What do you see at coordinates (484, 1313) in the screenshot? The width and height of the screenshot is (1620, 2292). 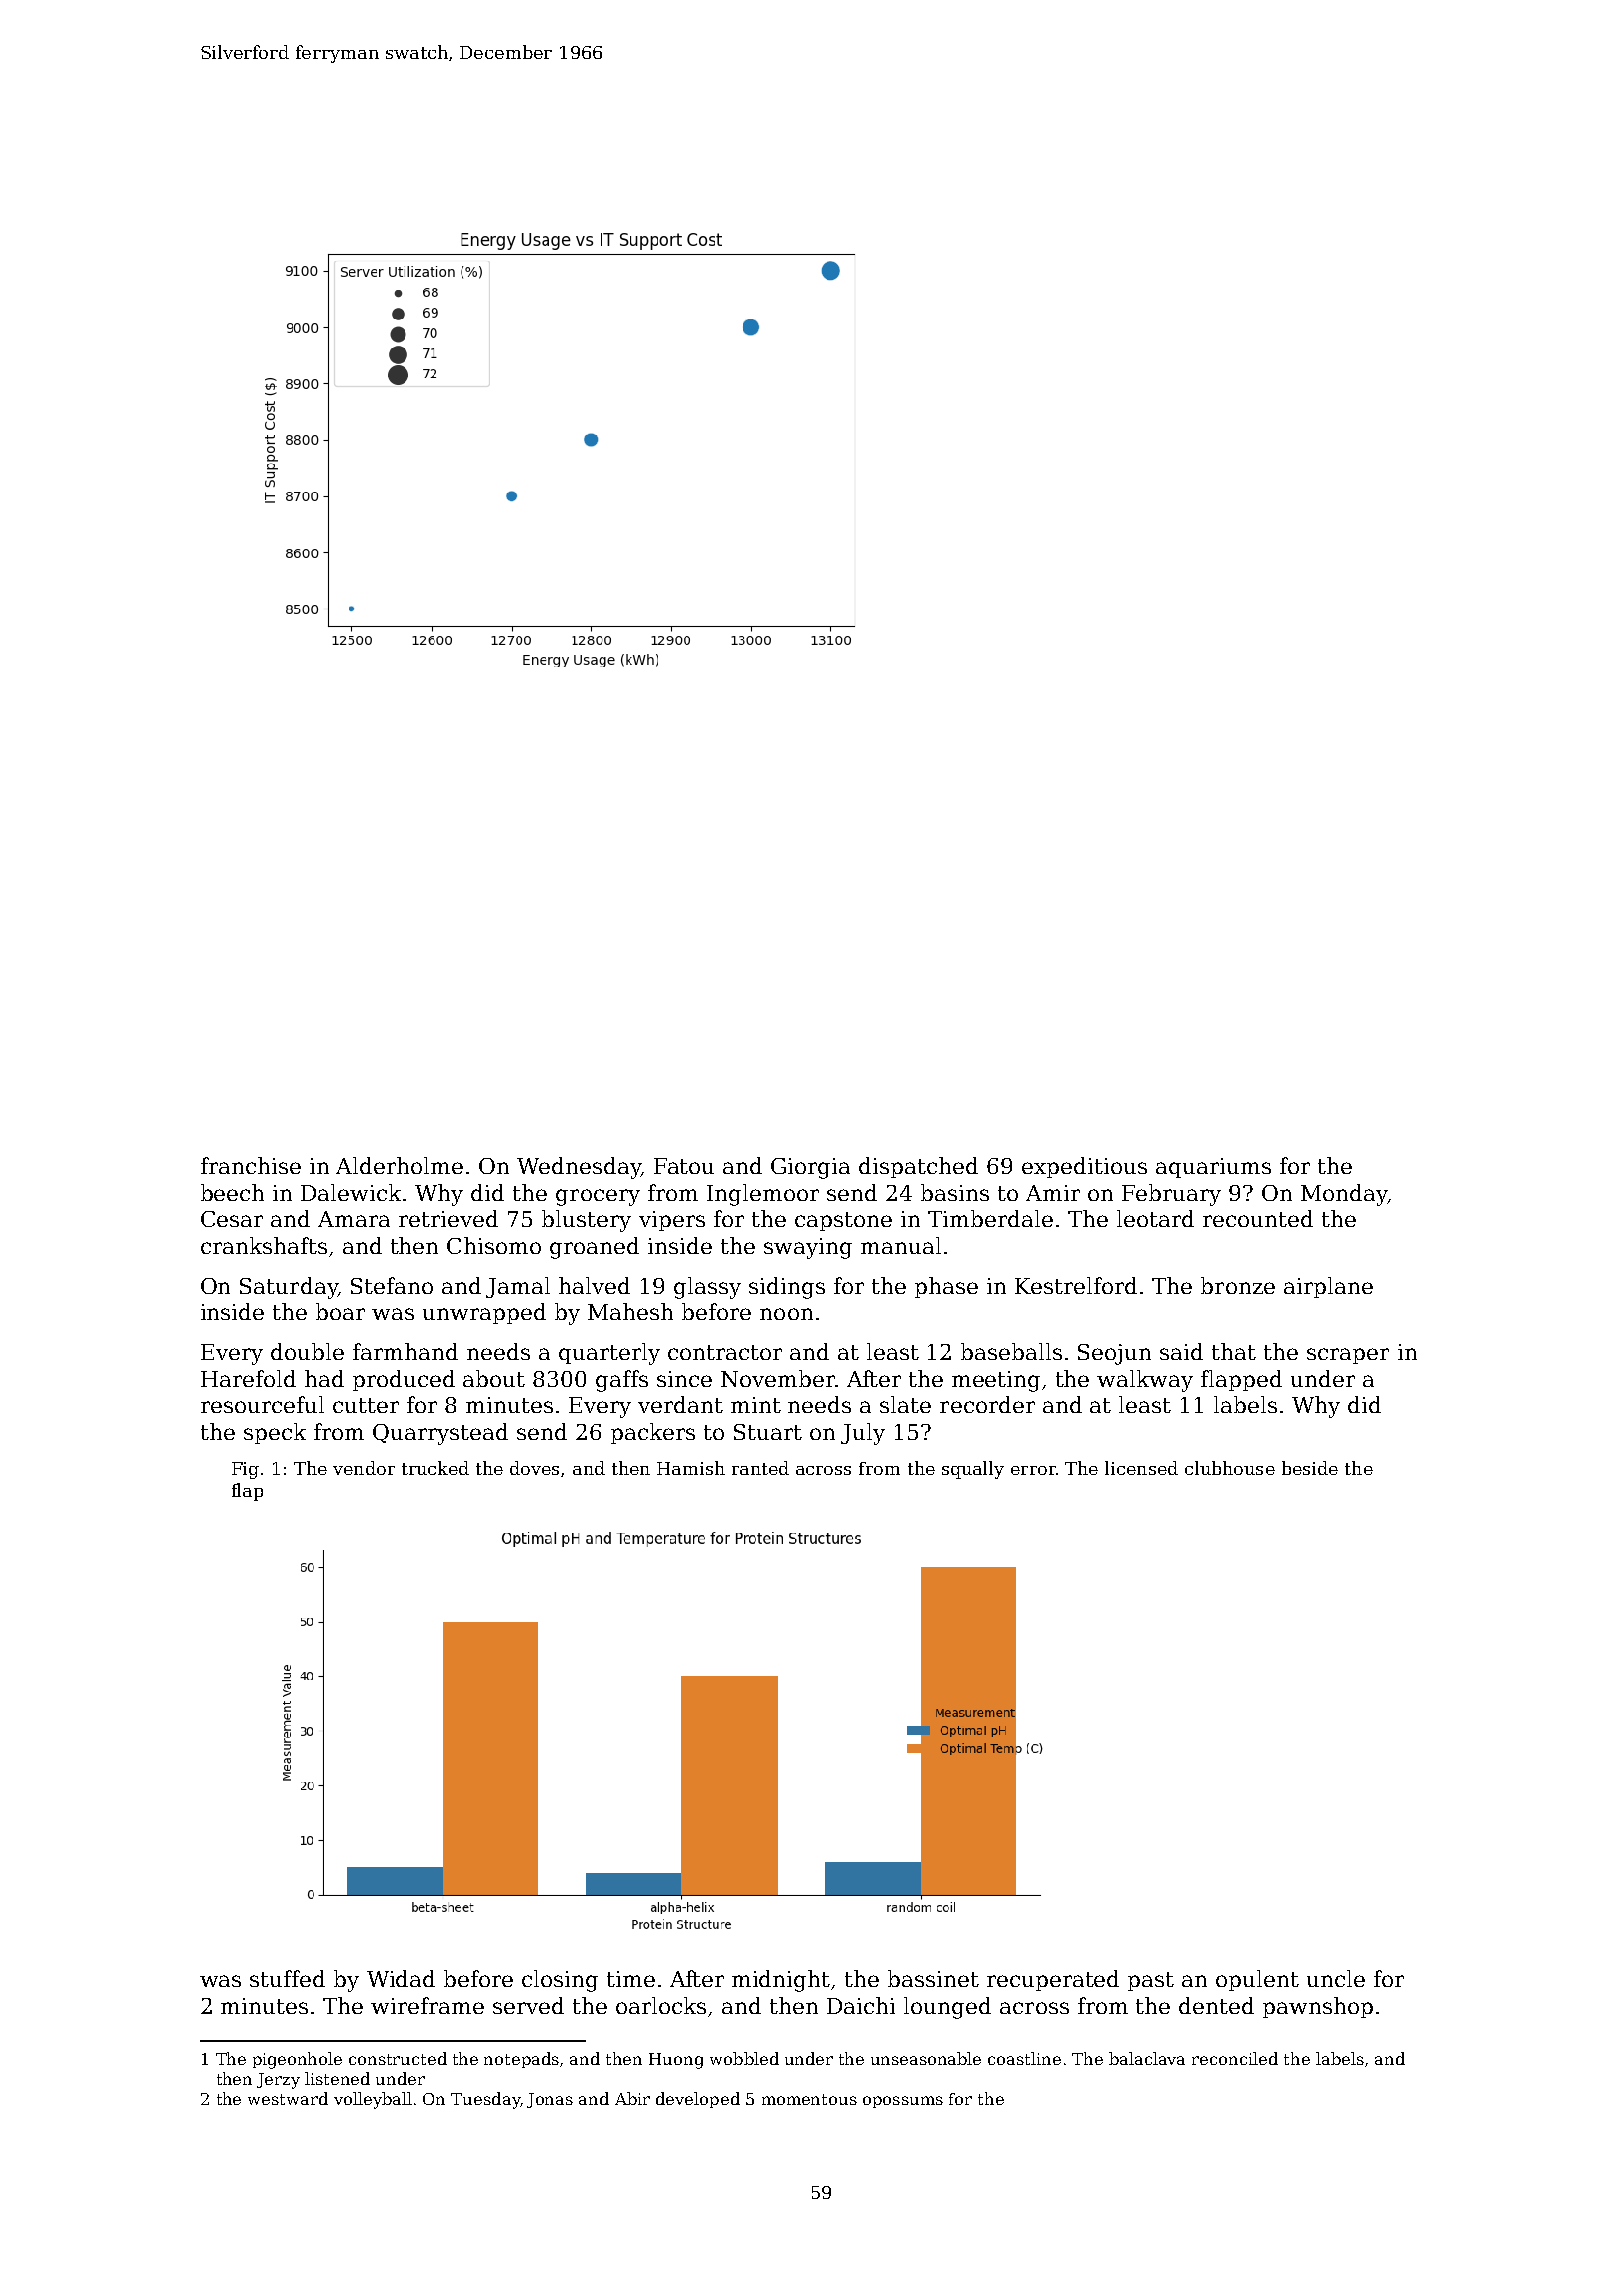 I see `unwrapped` at bounding box center [484, 1313].
